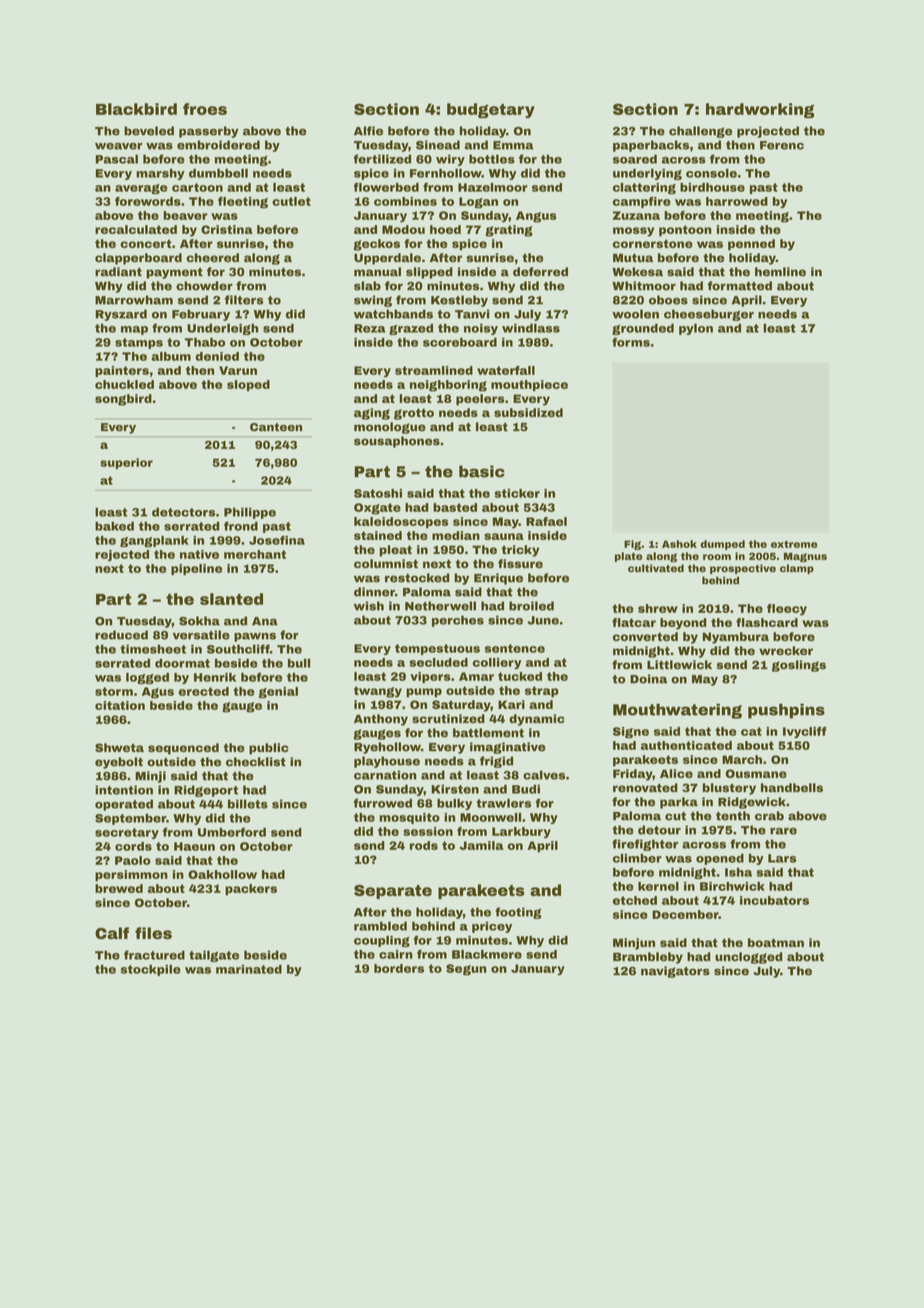  I want to click on Amar, so click(476, 676).
